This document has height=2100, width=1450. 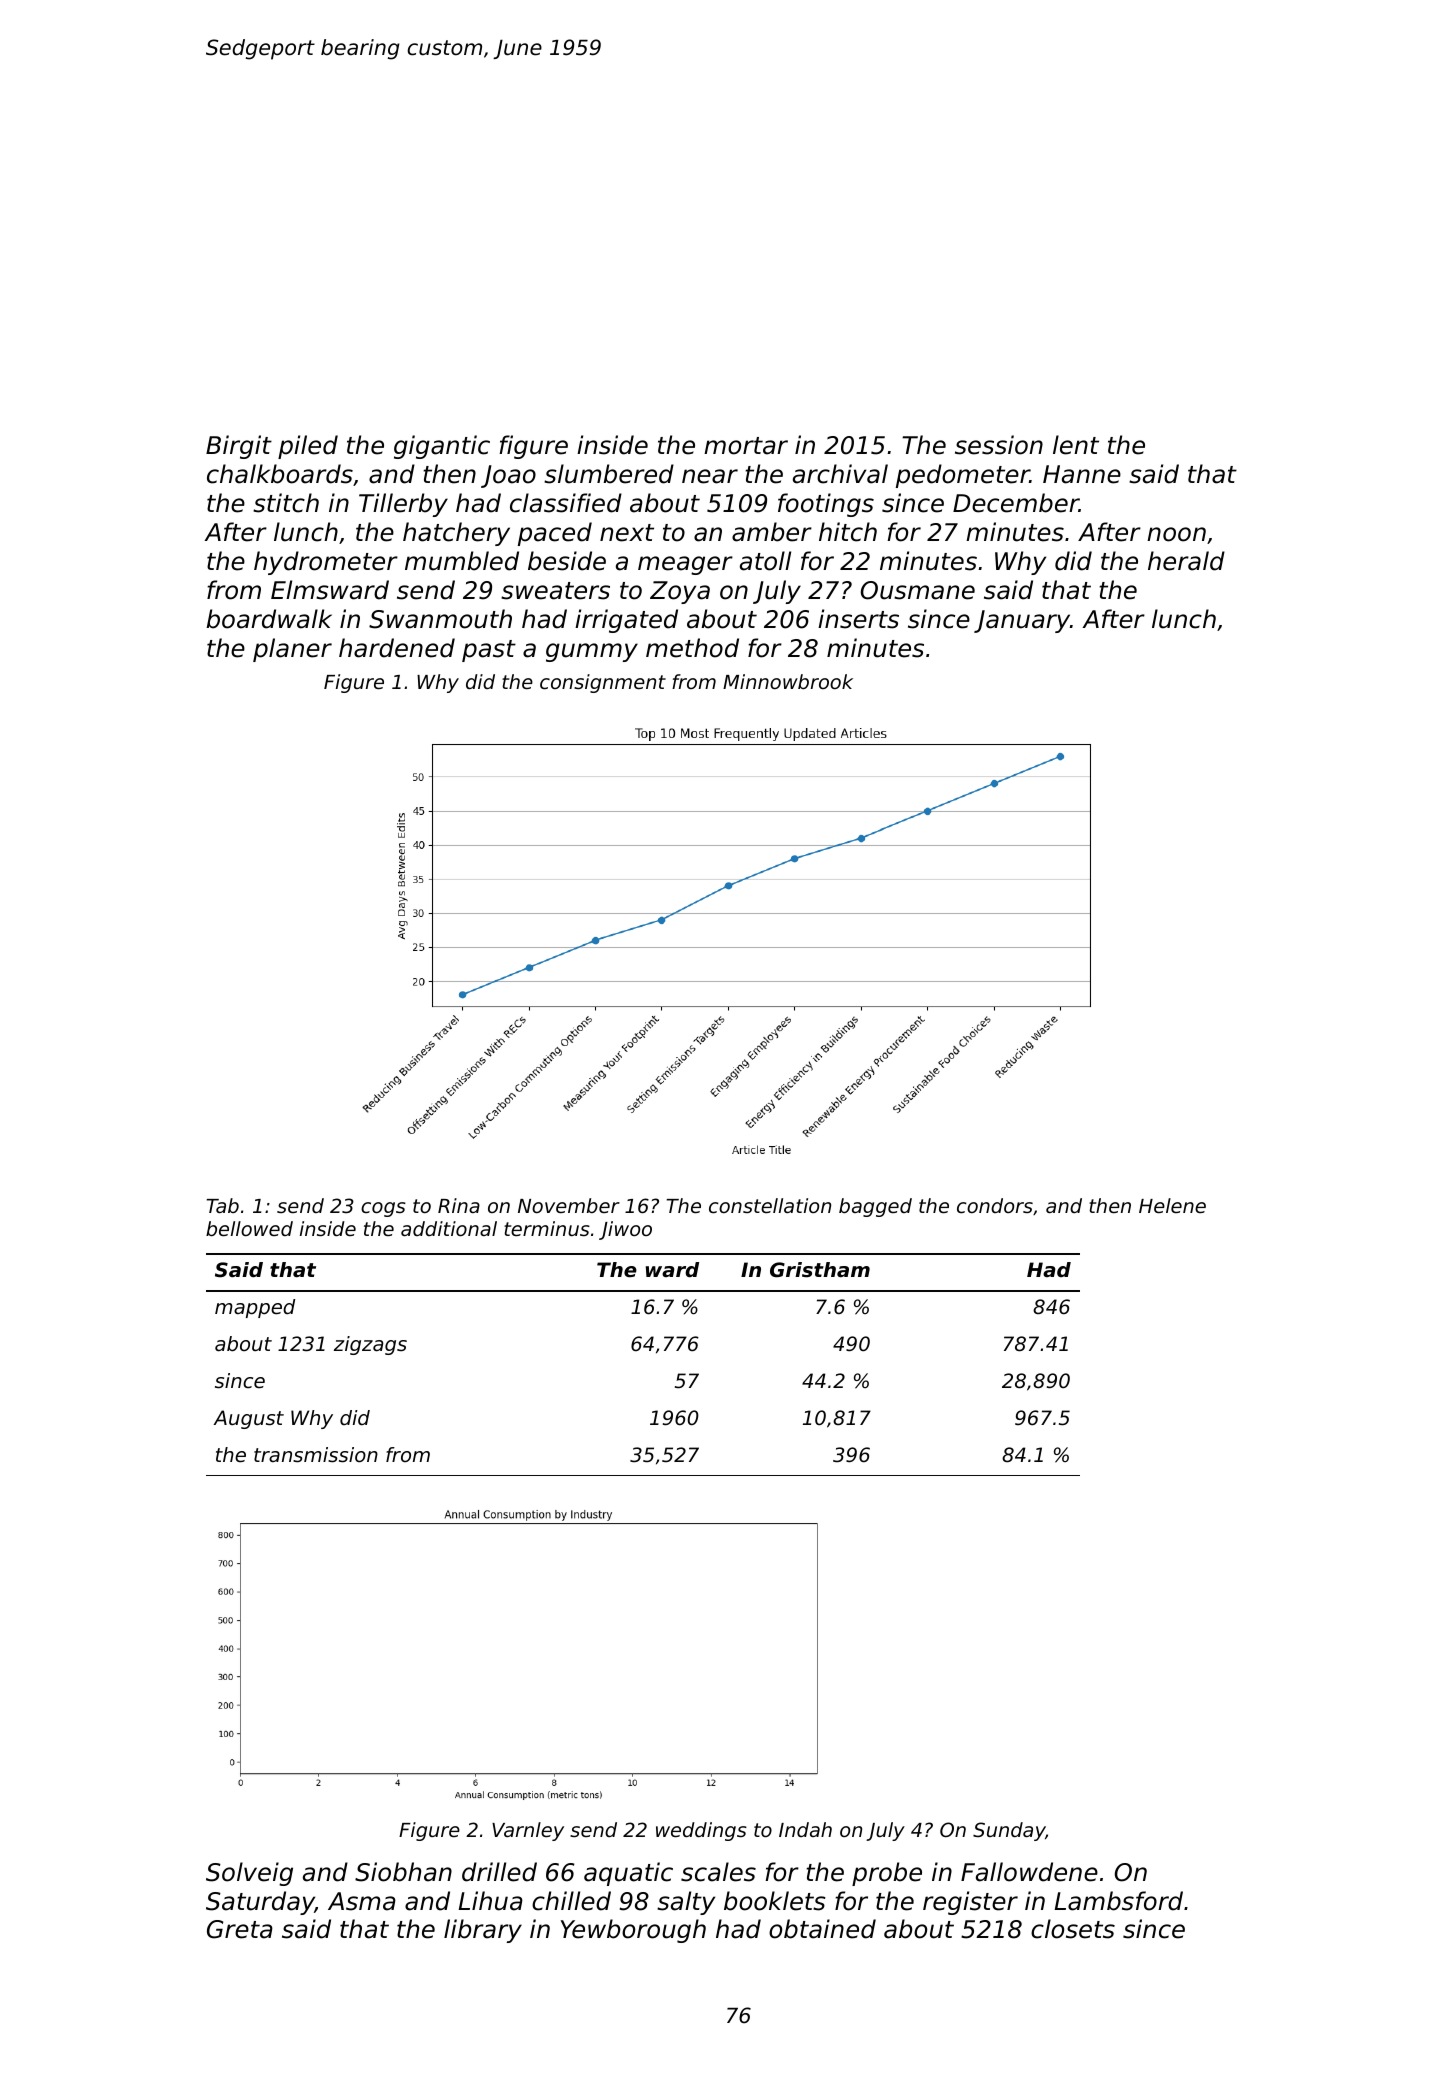 What do you see at coordinates (770, 1205) in the document?
I see `constellation` at bounding box center [770, 1205].
